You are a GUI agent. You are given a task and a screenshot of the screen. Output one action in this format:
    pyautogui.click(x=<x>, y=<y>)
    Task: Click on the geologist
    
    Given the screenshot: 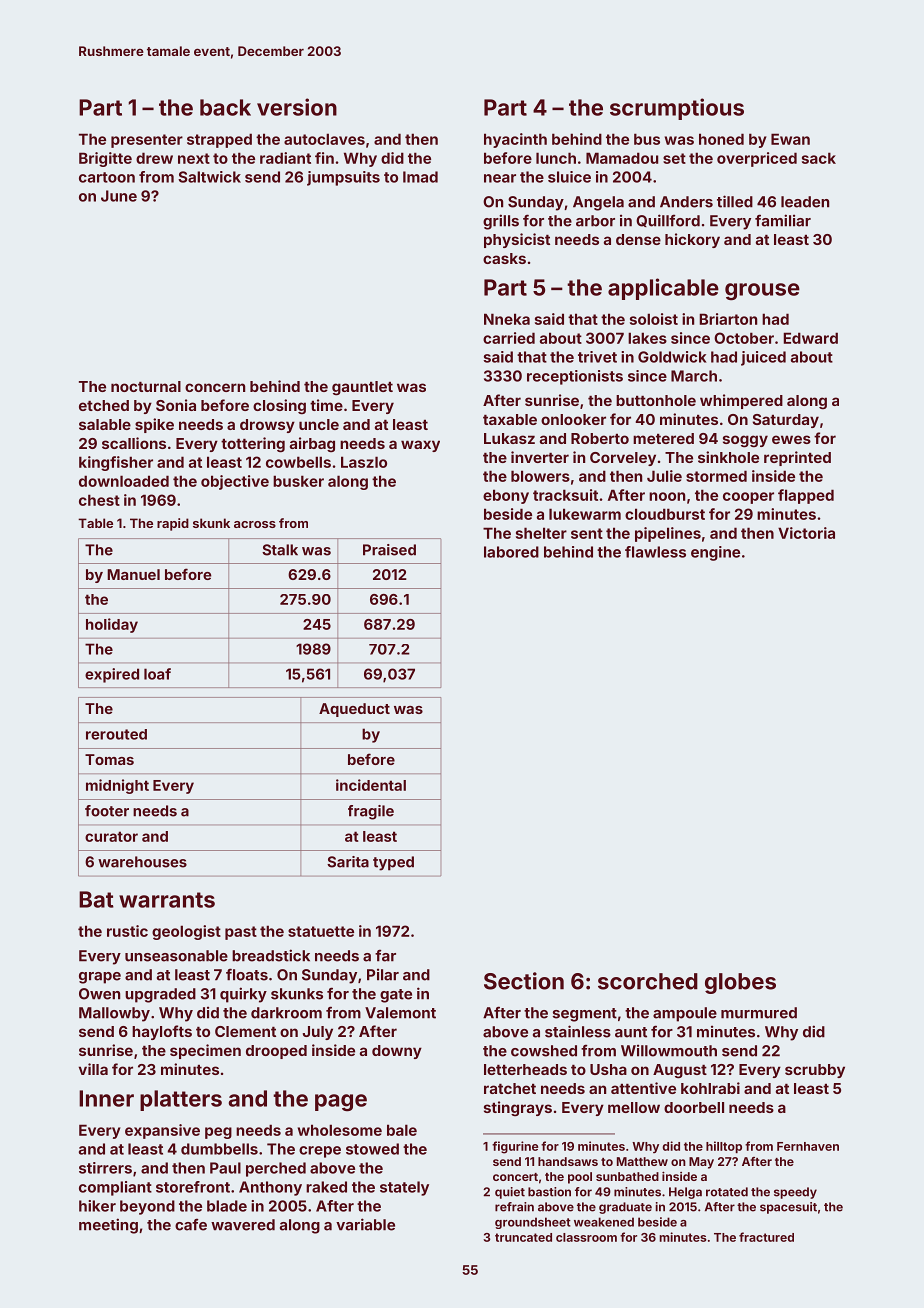 What is the action you would take?
    pyautogui.click(x=186, y=932)
